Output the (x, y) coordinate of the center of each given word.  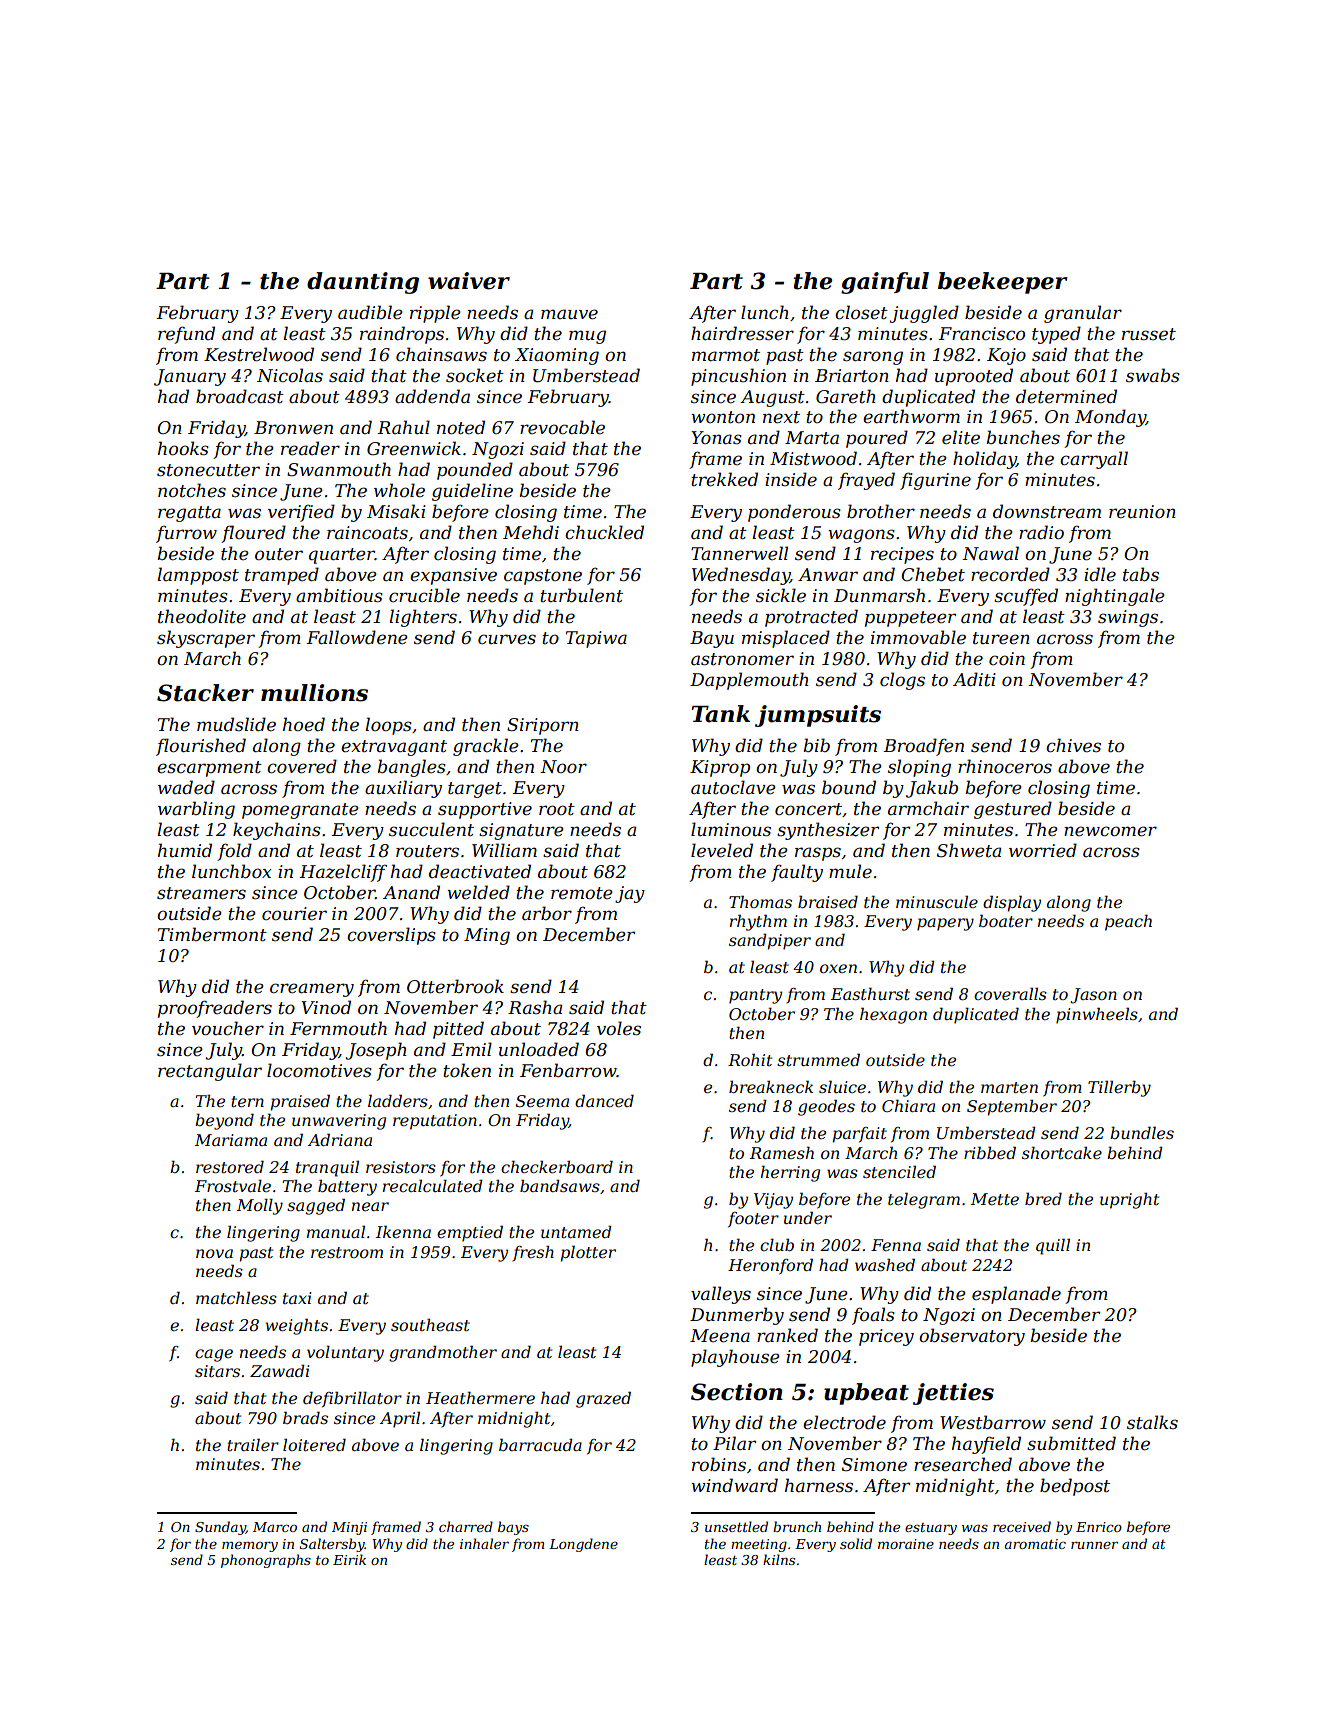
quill (1053, 1246)
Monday (1110, 418)
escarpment (209, 769)
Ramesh (782, 1152)
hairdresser (742, 333)
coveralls (1010, 993)
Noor (563, 766)
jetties (953, 1394)
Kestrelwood (259, 354)
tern (247, 1101)
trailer (253, 1444)
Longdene (583, 1545)
